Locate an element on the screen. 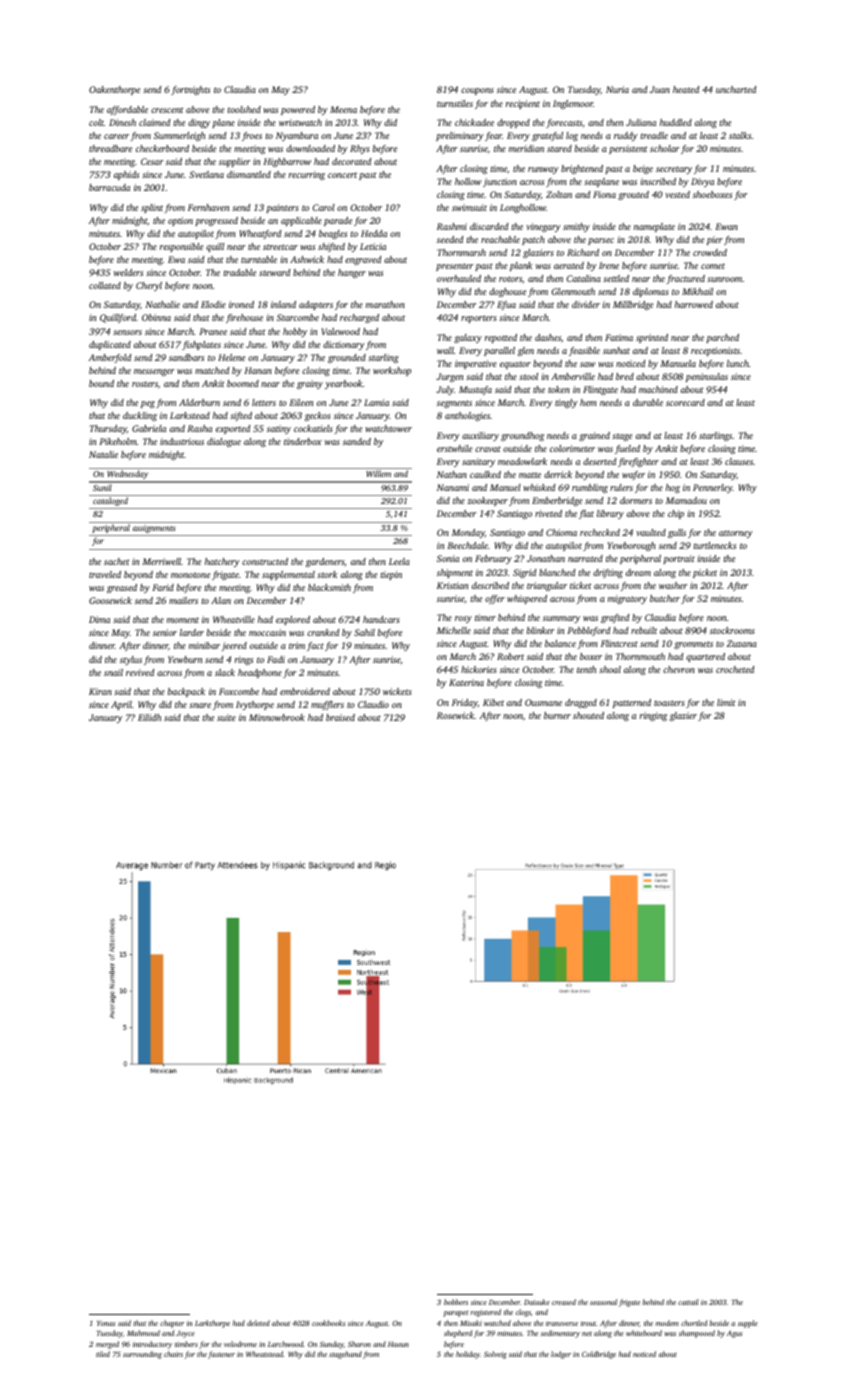 Image resolution: width=849 pixels, height=1400 pixels. chairs is located at coordinates (173, 1354).
